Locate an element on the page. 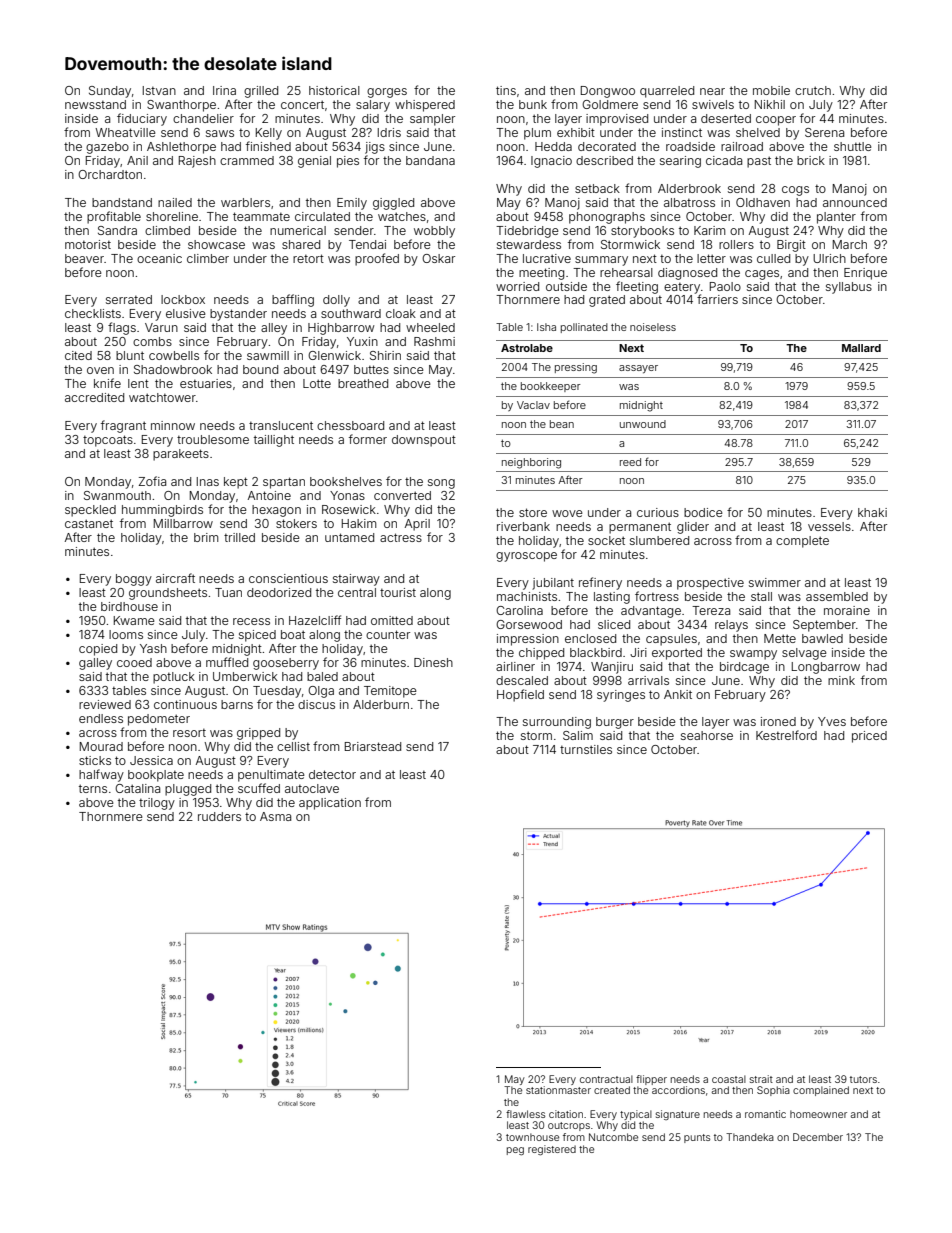 This page has height=1233, width=952. peg is located at coordinates (515, 1151).
